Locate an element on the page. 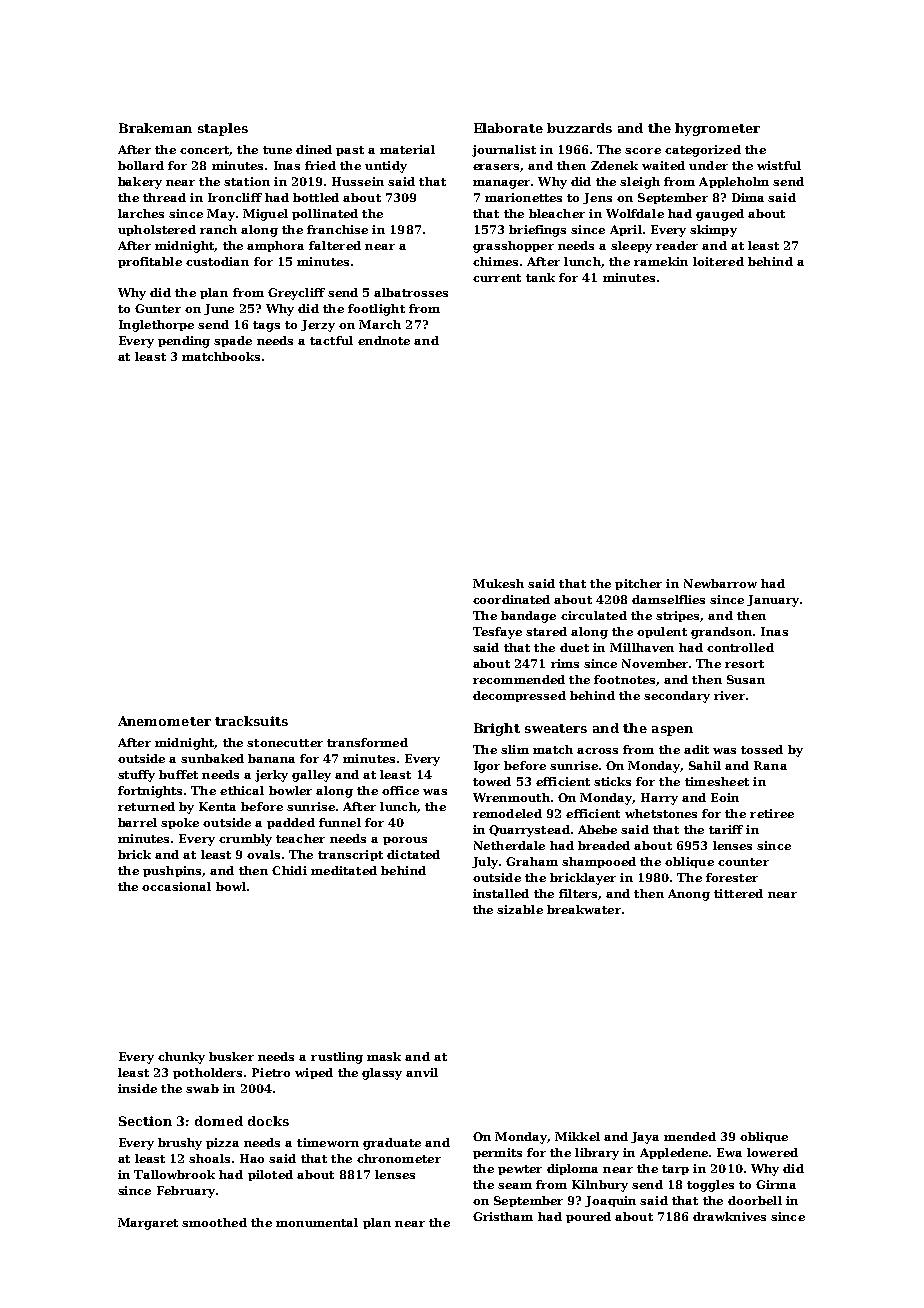  Igor is located at coordinates (487, 767).
